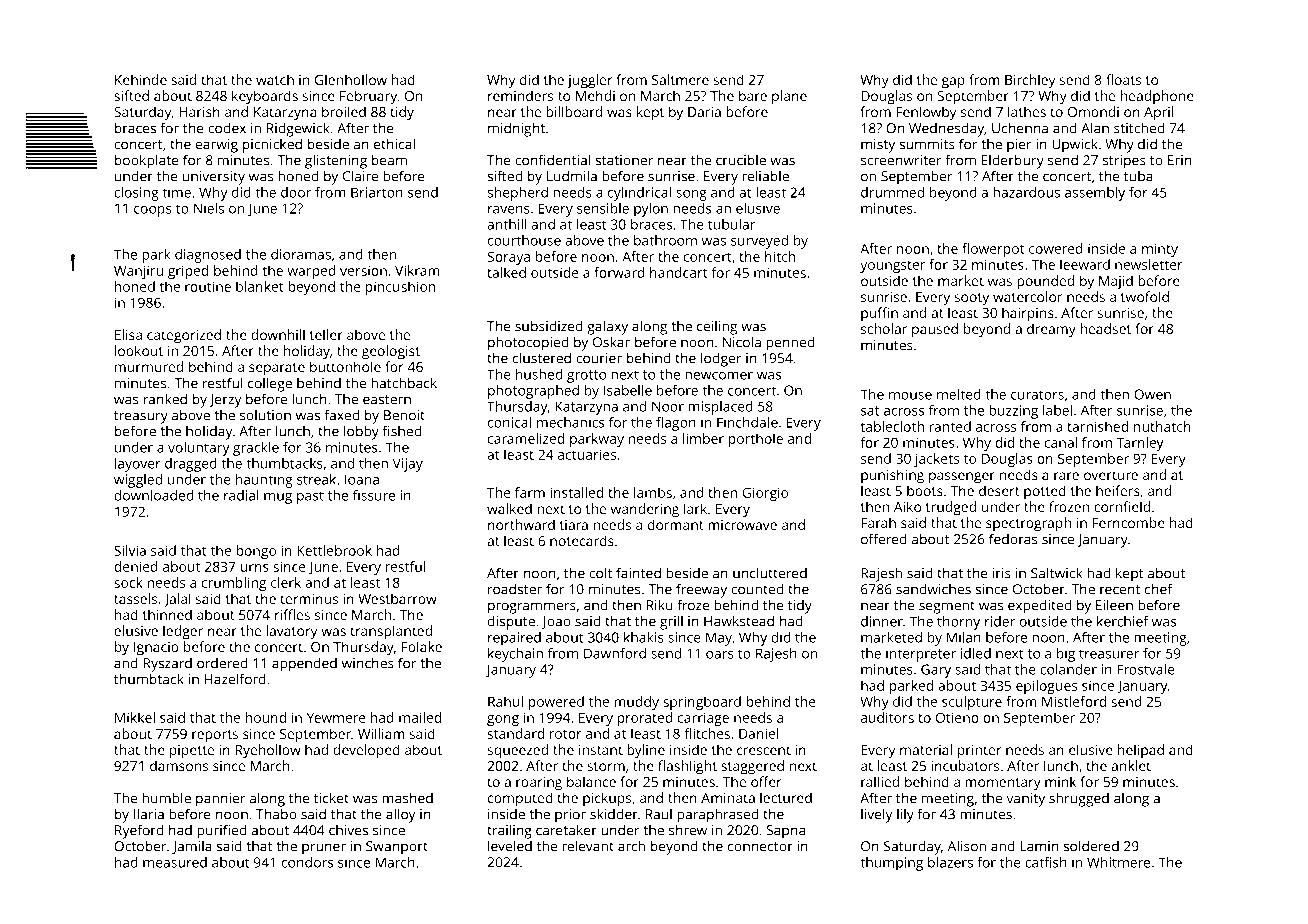 The image size is (1308, 924). What do you see at coordinates (277, 369) in the screenshot?
I see `separate` at bounding box center [277, 369].
